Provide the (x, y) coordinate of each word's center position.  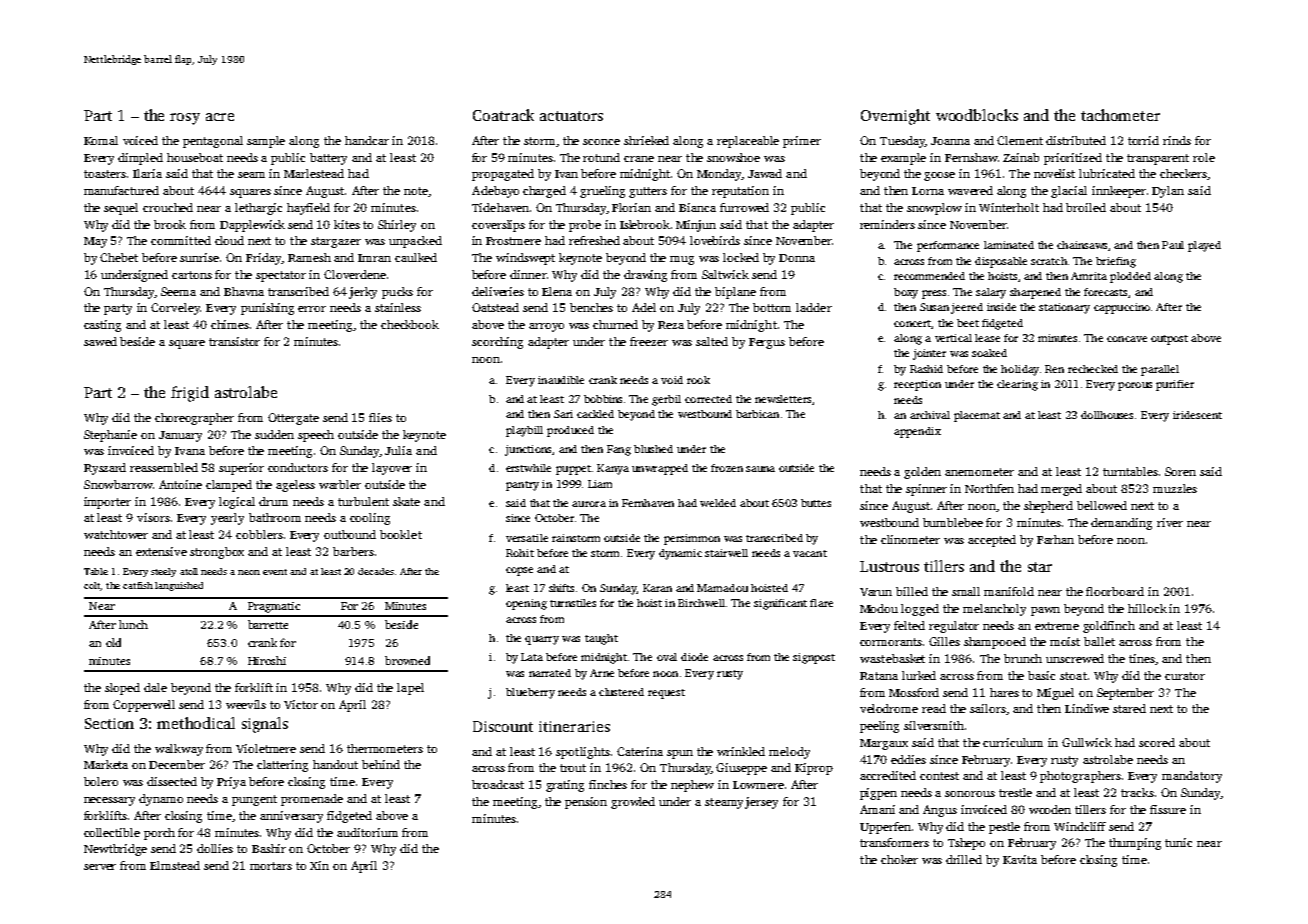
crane (639, 159)
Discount (503, 726)
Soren (1180, 471)
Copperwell (144, 706)
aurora (589, 504)
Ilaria (147, 173)
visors (153, 517)
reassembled (164, 467)
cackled (595, 414)
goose (939, 176)
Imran (374, 258)
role (1204, 157)
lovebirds (715, 240)
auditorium (367, 832)
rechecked (1093, 369)
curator (1185, 676)
